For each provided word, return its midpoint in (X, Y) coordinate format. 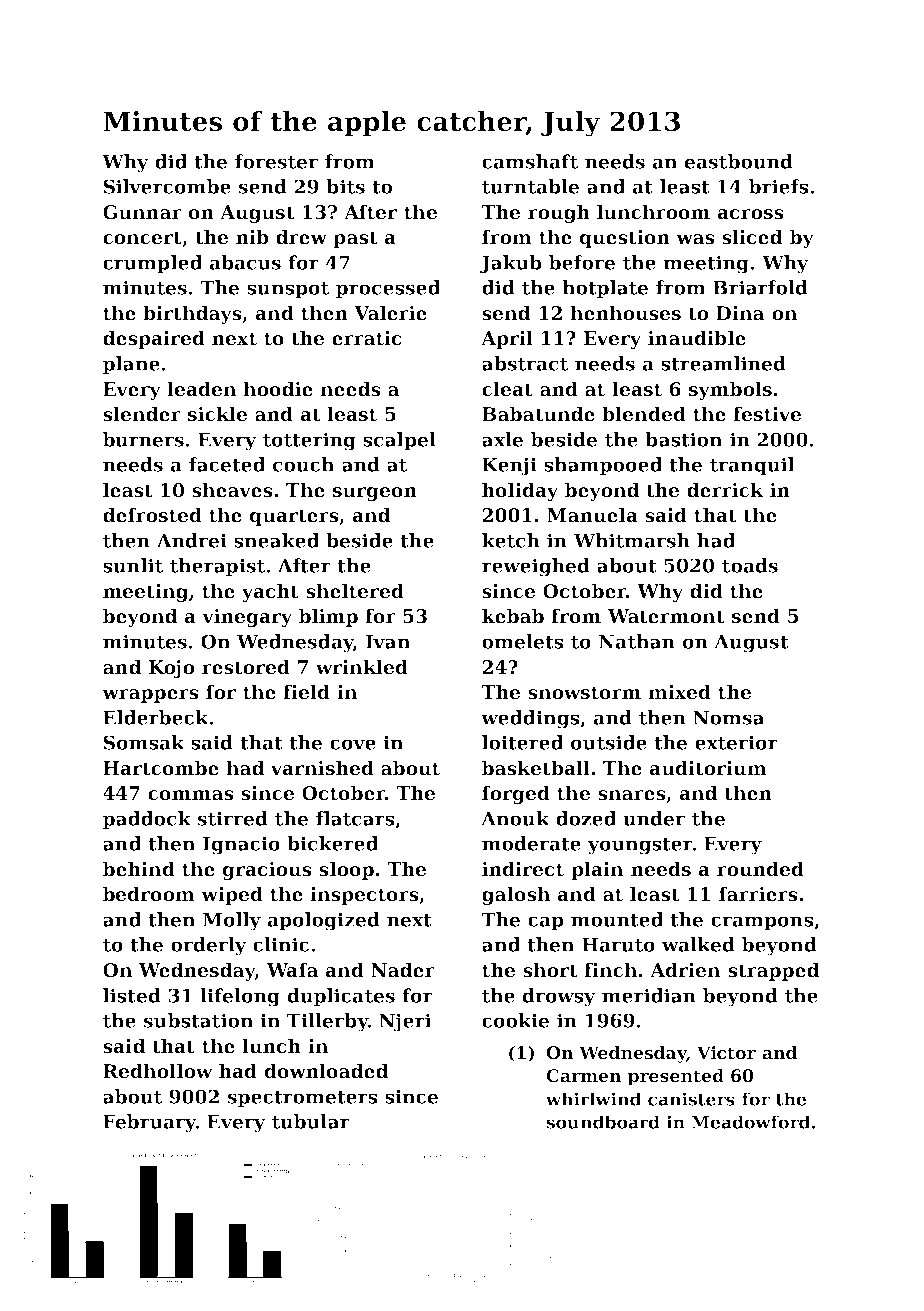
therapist (217, 567)
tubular (311, 1121)
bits (345, 186)
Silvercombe (167, 186)
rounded (760, 869)
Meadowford (750, 1122)
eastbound (739, 161)
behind (139, 869)
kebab (513, 616)
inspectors (364, 896)
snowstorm (584, 693)
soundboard (603, 1122)
